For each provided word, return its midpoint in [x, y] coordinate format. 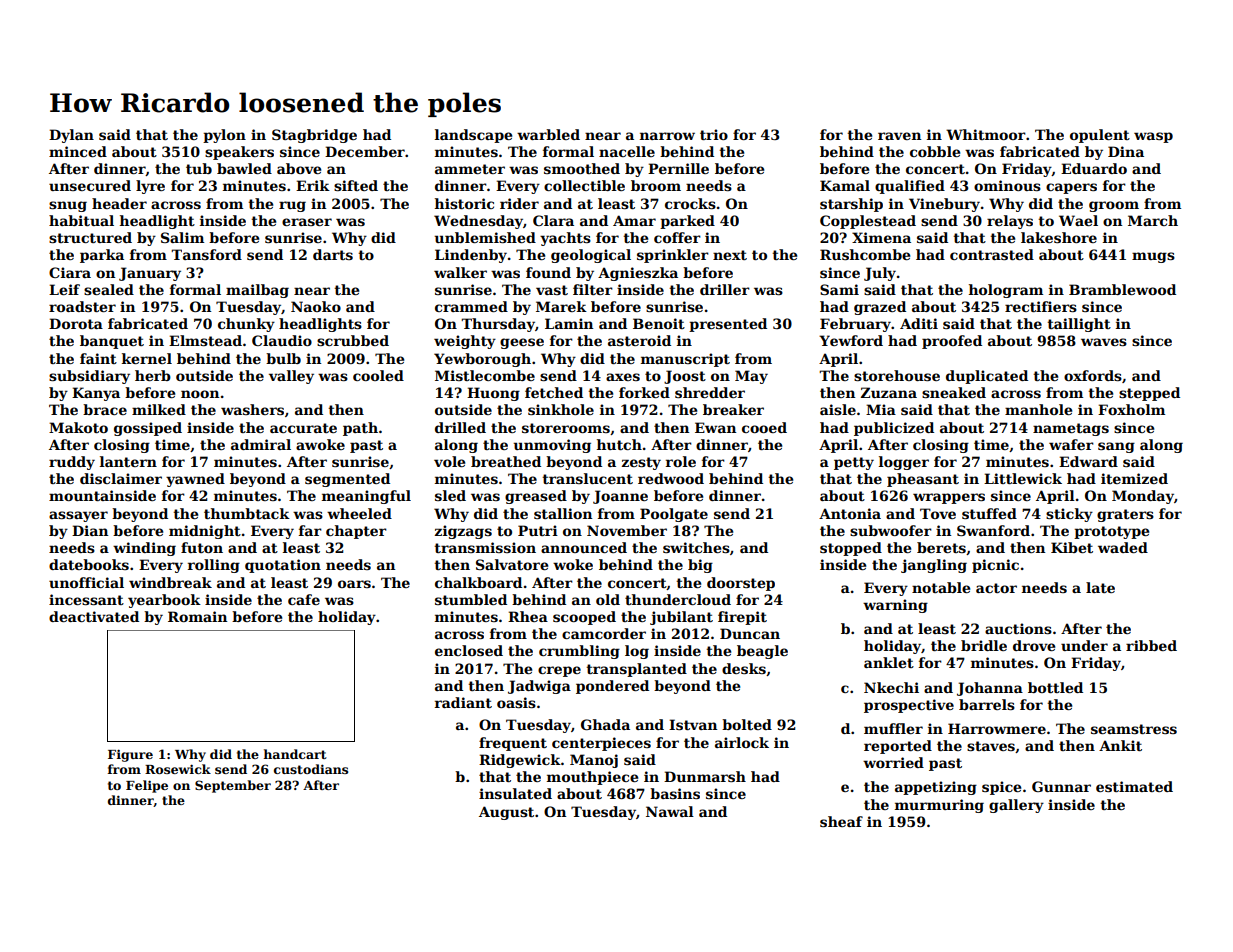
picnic [995, 566]
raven [899, 136]
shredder [710, 392]
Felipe [147, 786]
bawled [244, 168]
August [506, 813]
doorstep [741, 584]
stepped [1149, 394]
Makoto [78, 427]
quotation [283, 566]
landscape [473, 136]
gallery [1016, 806]
